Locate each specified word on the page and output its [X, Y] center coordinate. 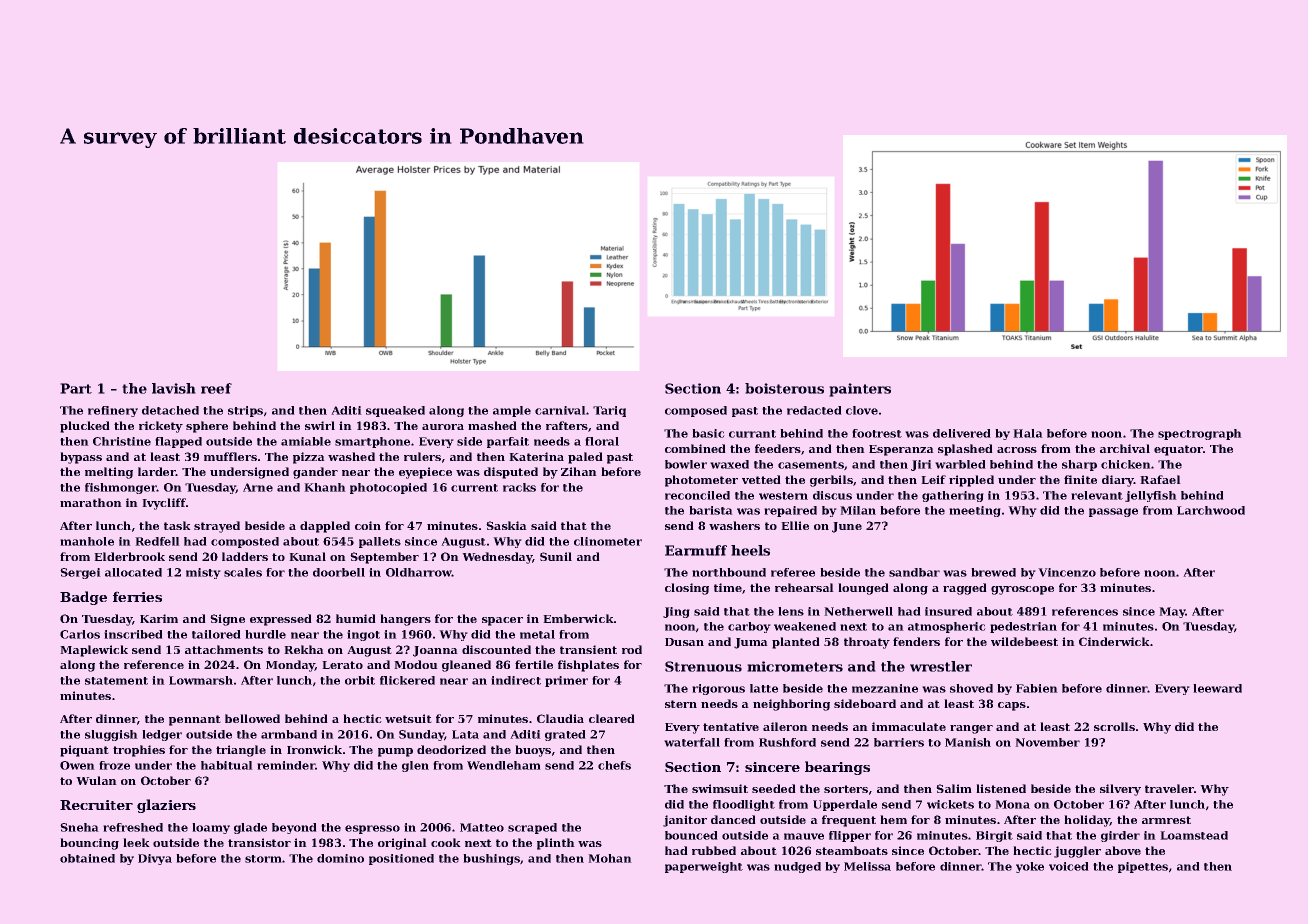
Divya [155, 859]
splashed [965, 450]
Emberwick [578, 618]
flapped [179, 442]
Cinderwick [1114, 641]
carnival [560, 410]
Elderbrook [130, 556]
